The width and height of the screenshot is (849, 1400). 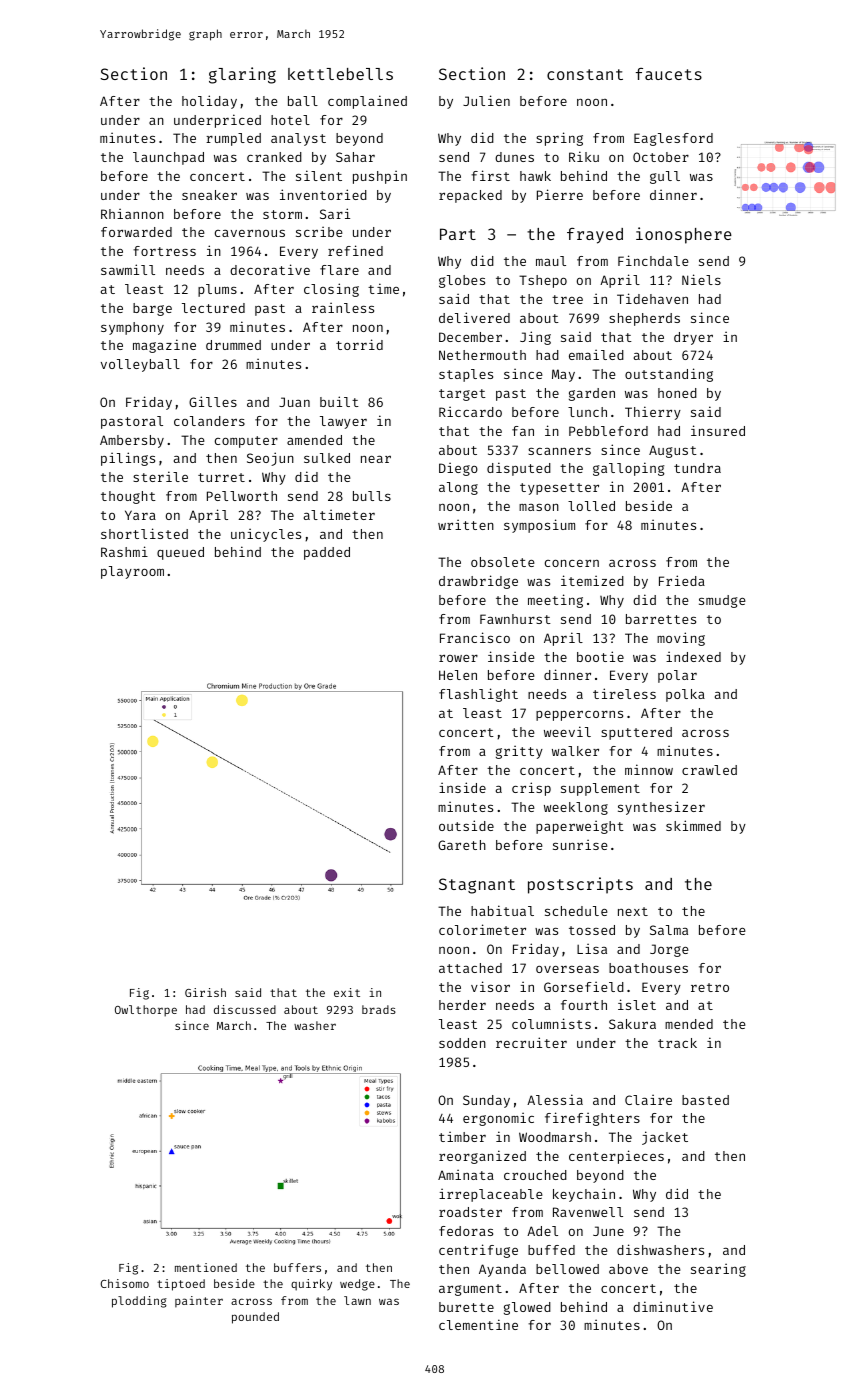 I want to click on Pellworth, so click(x=242, y=496).
